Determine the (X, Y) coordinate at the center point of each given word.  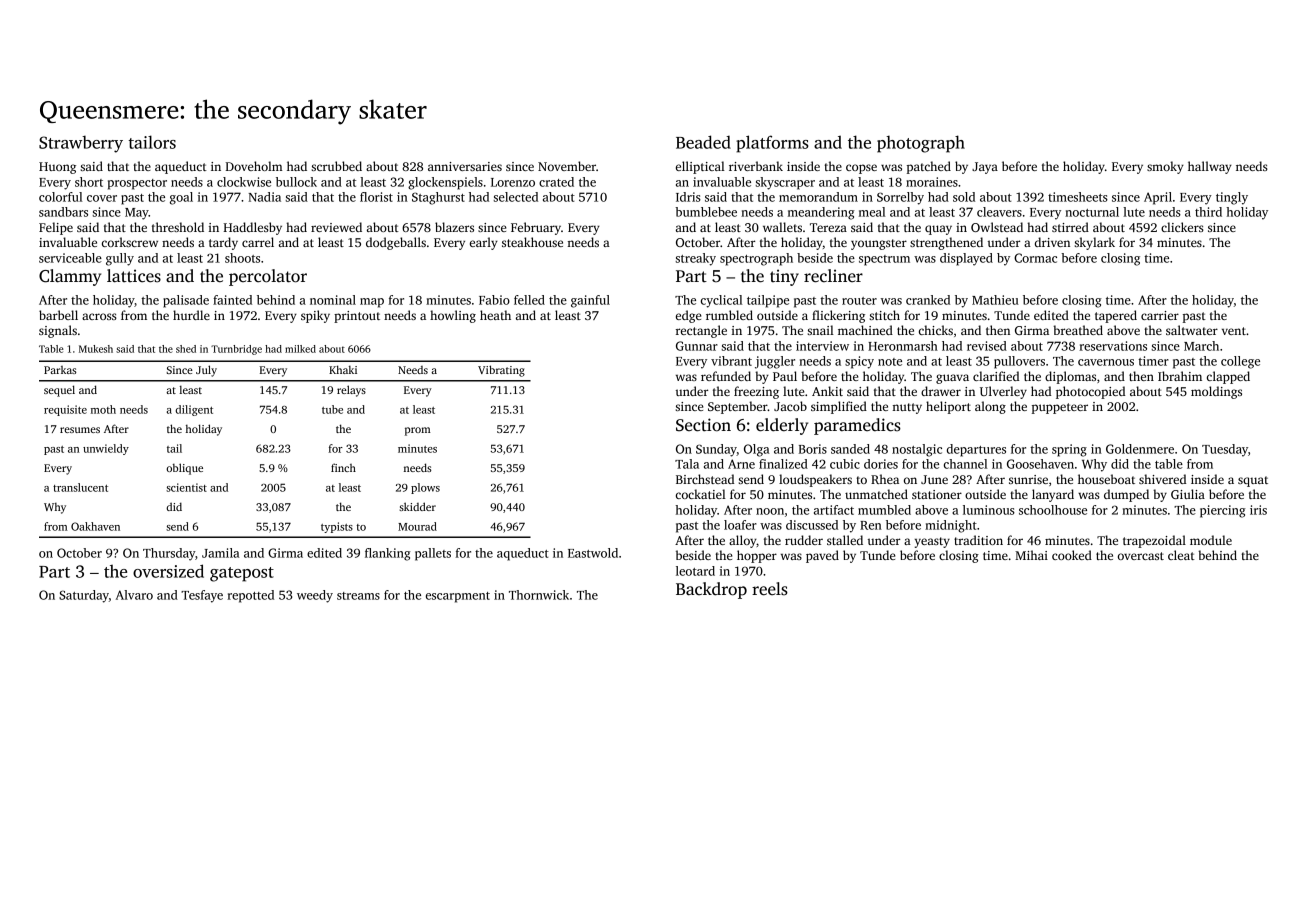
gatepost (242, 574)
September (738, 407)
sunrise (1028, 479)
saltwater (1192, 330)
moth (103, 409)
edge (689, 316)
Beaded (703, 142)
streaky (695, 259)
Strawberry (81, 144)
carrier (1160, 315)
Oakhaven (95, 526)
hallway (1210, 167)
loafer (740, 525)
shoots (242, 258)
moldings (1216, 392)
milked (300, 349)
